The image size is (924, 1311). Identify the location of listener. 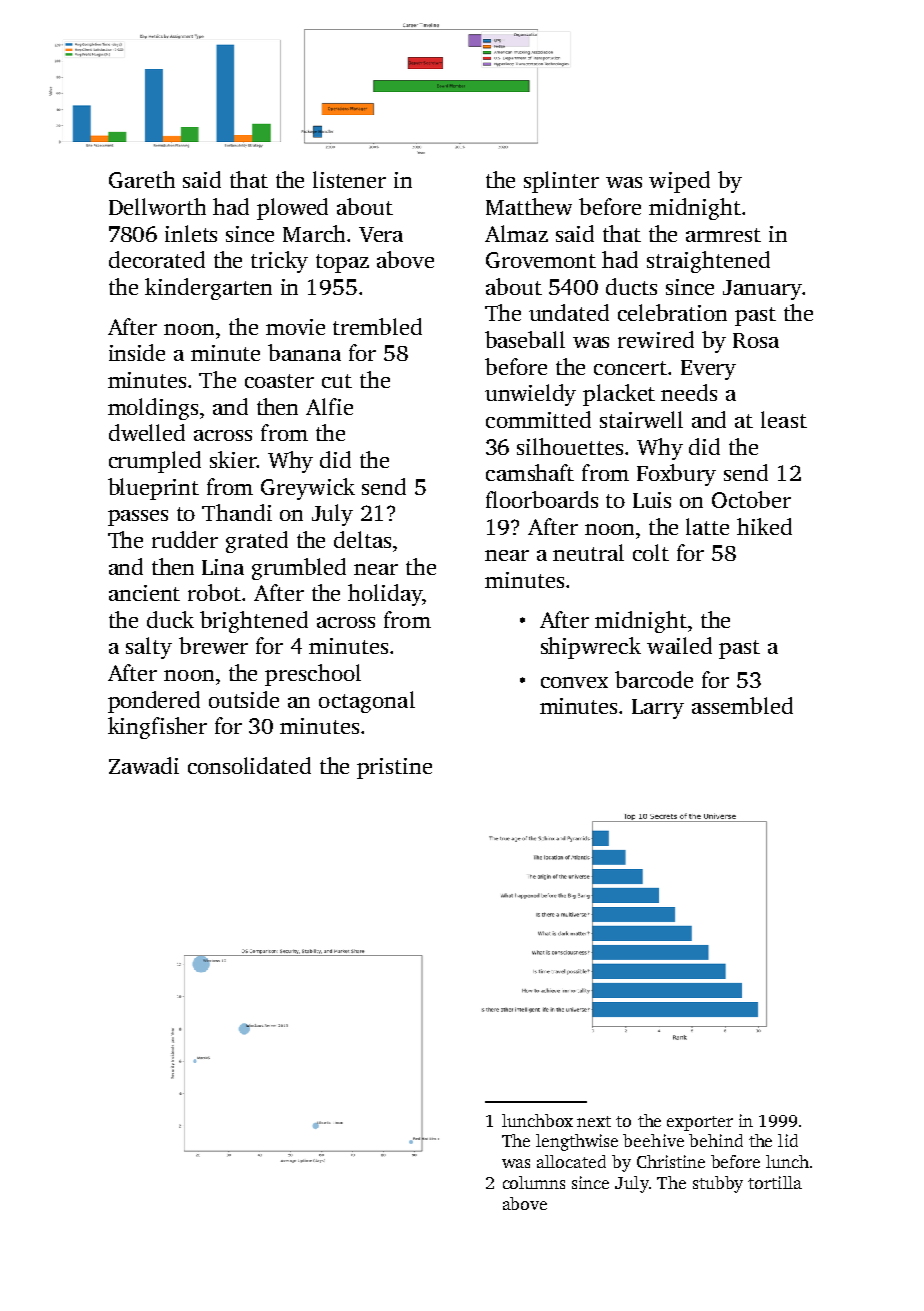
(349, 179).
